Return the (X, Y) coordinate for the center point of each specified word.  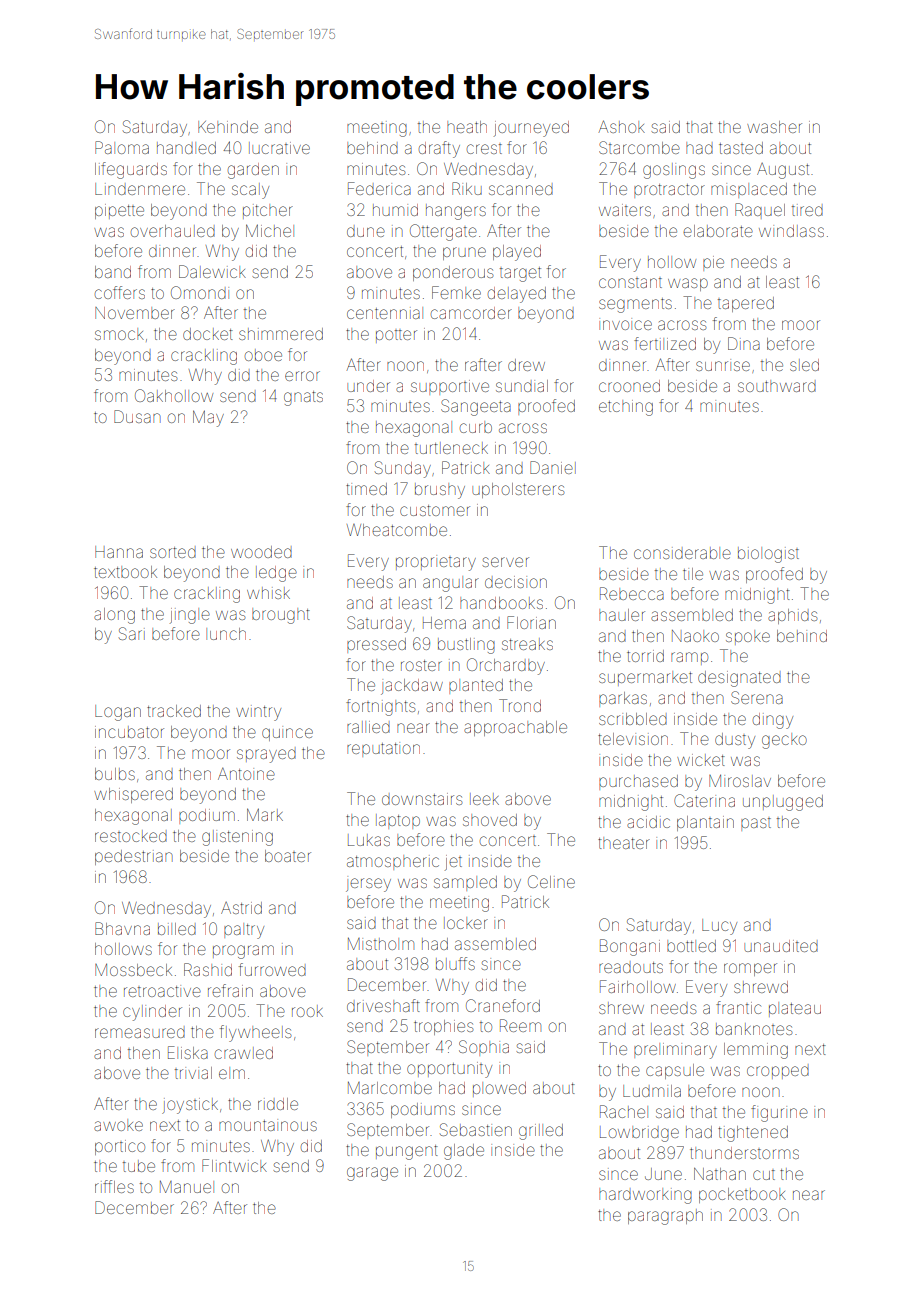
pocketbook (742, 1195)
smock (119, 334)
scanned (521, 190)
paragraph (665, 1217)
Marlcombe (390, 1088)
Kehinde (228, 127)
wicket (701, 760)
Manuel (187, 1187)
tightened (753, 1134)
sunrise (723, 365)
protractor (669, 191)
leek (484, 799)
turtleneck (451, 448)
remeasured (140, 1033)
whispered (133, 795)
